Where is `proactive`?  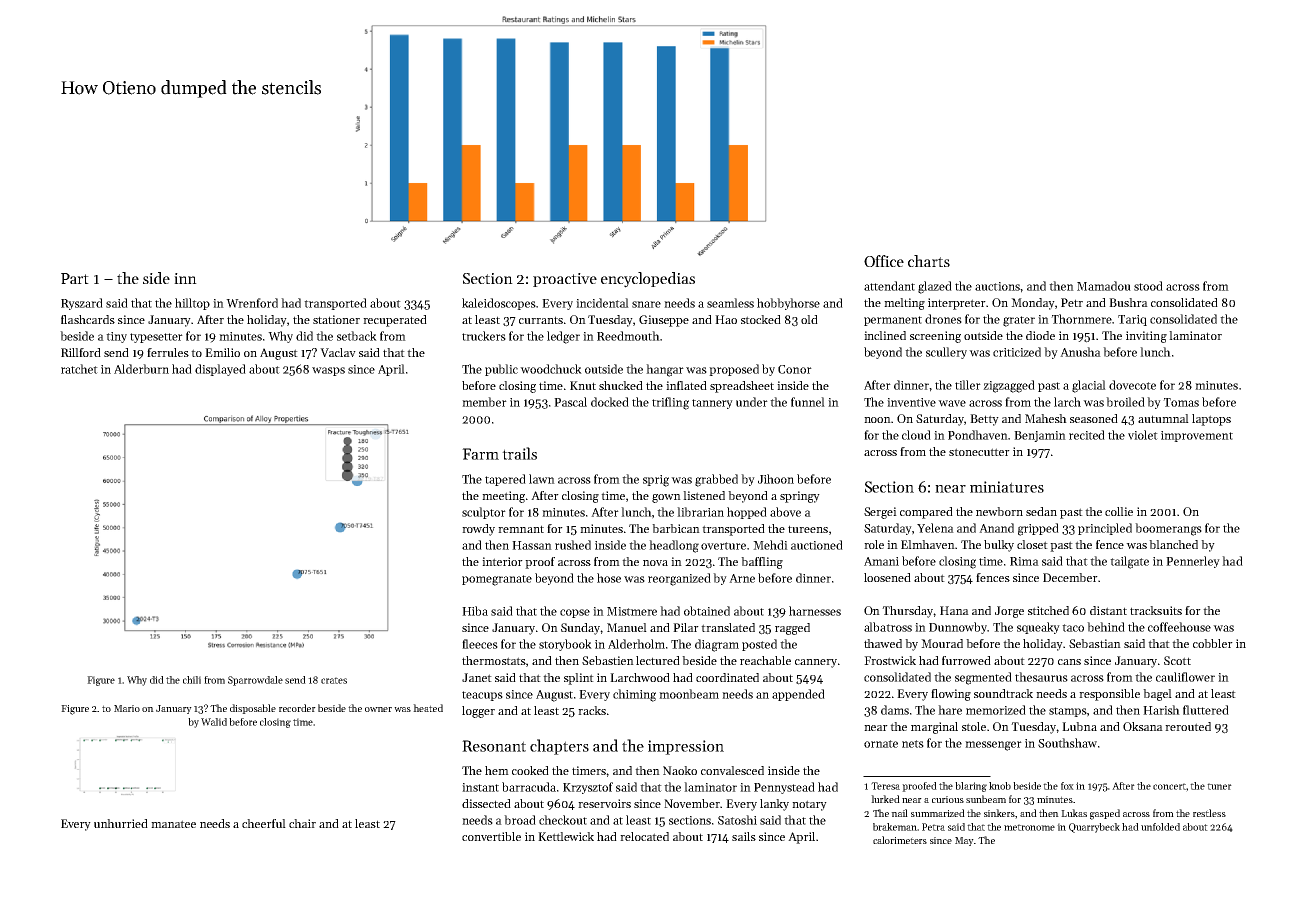
proactive is located at coordinates (565, 280).
